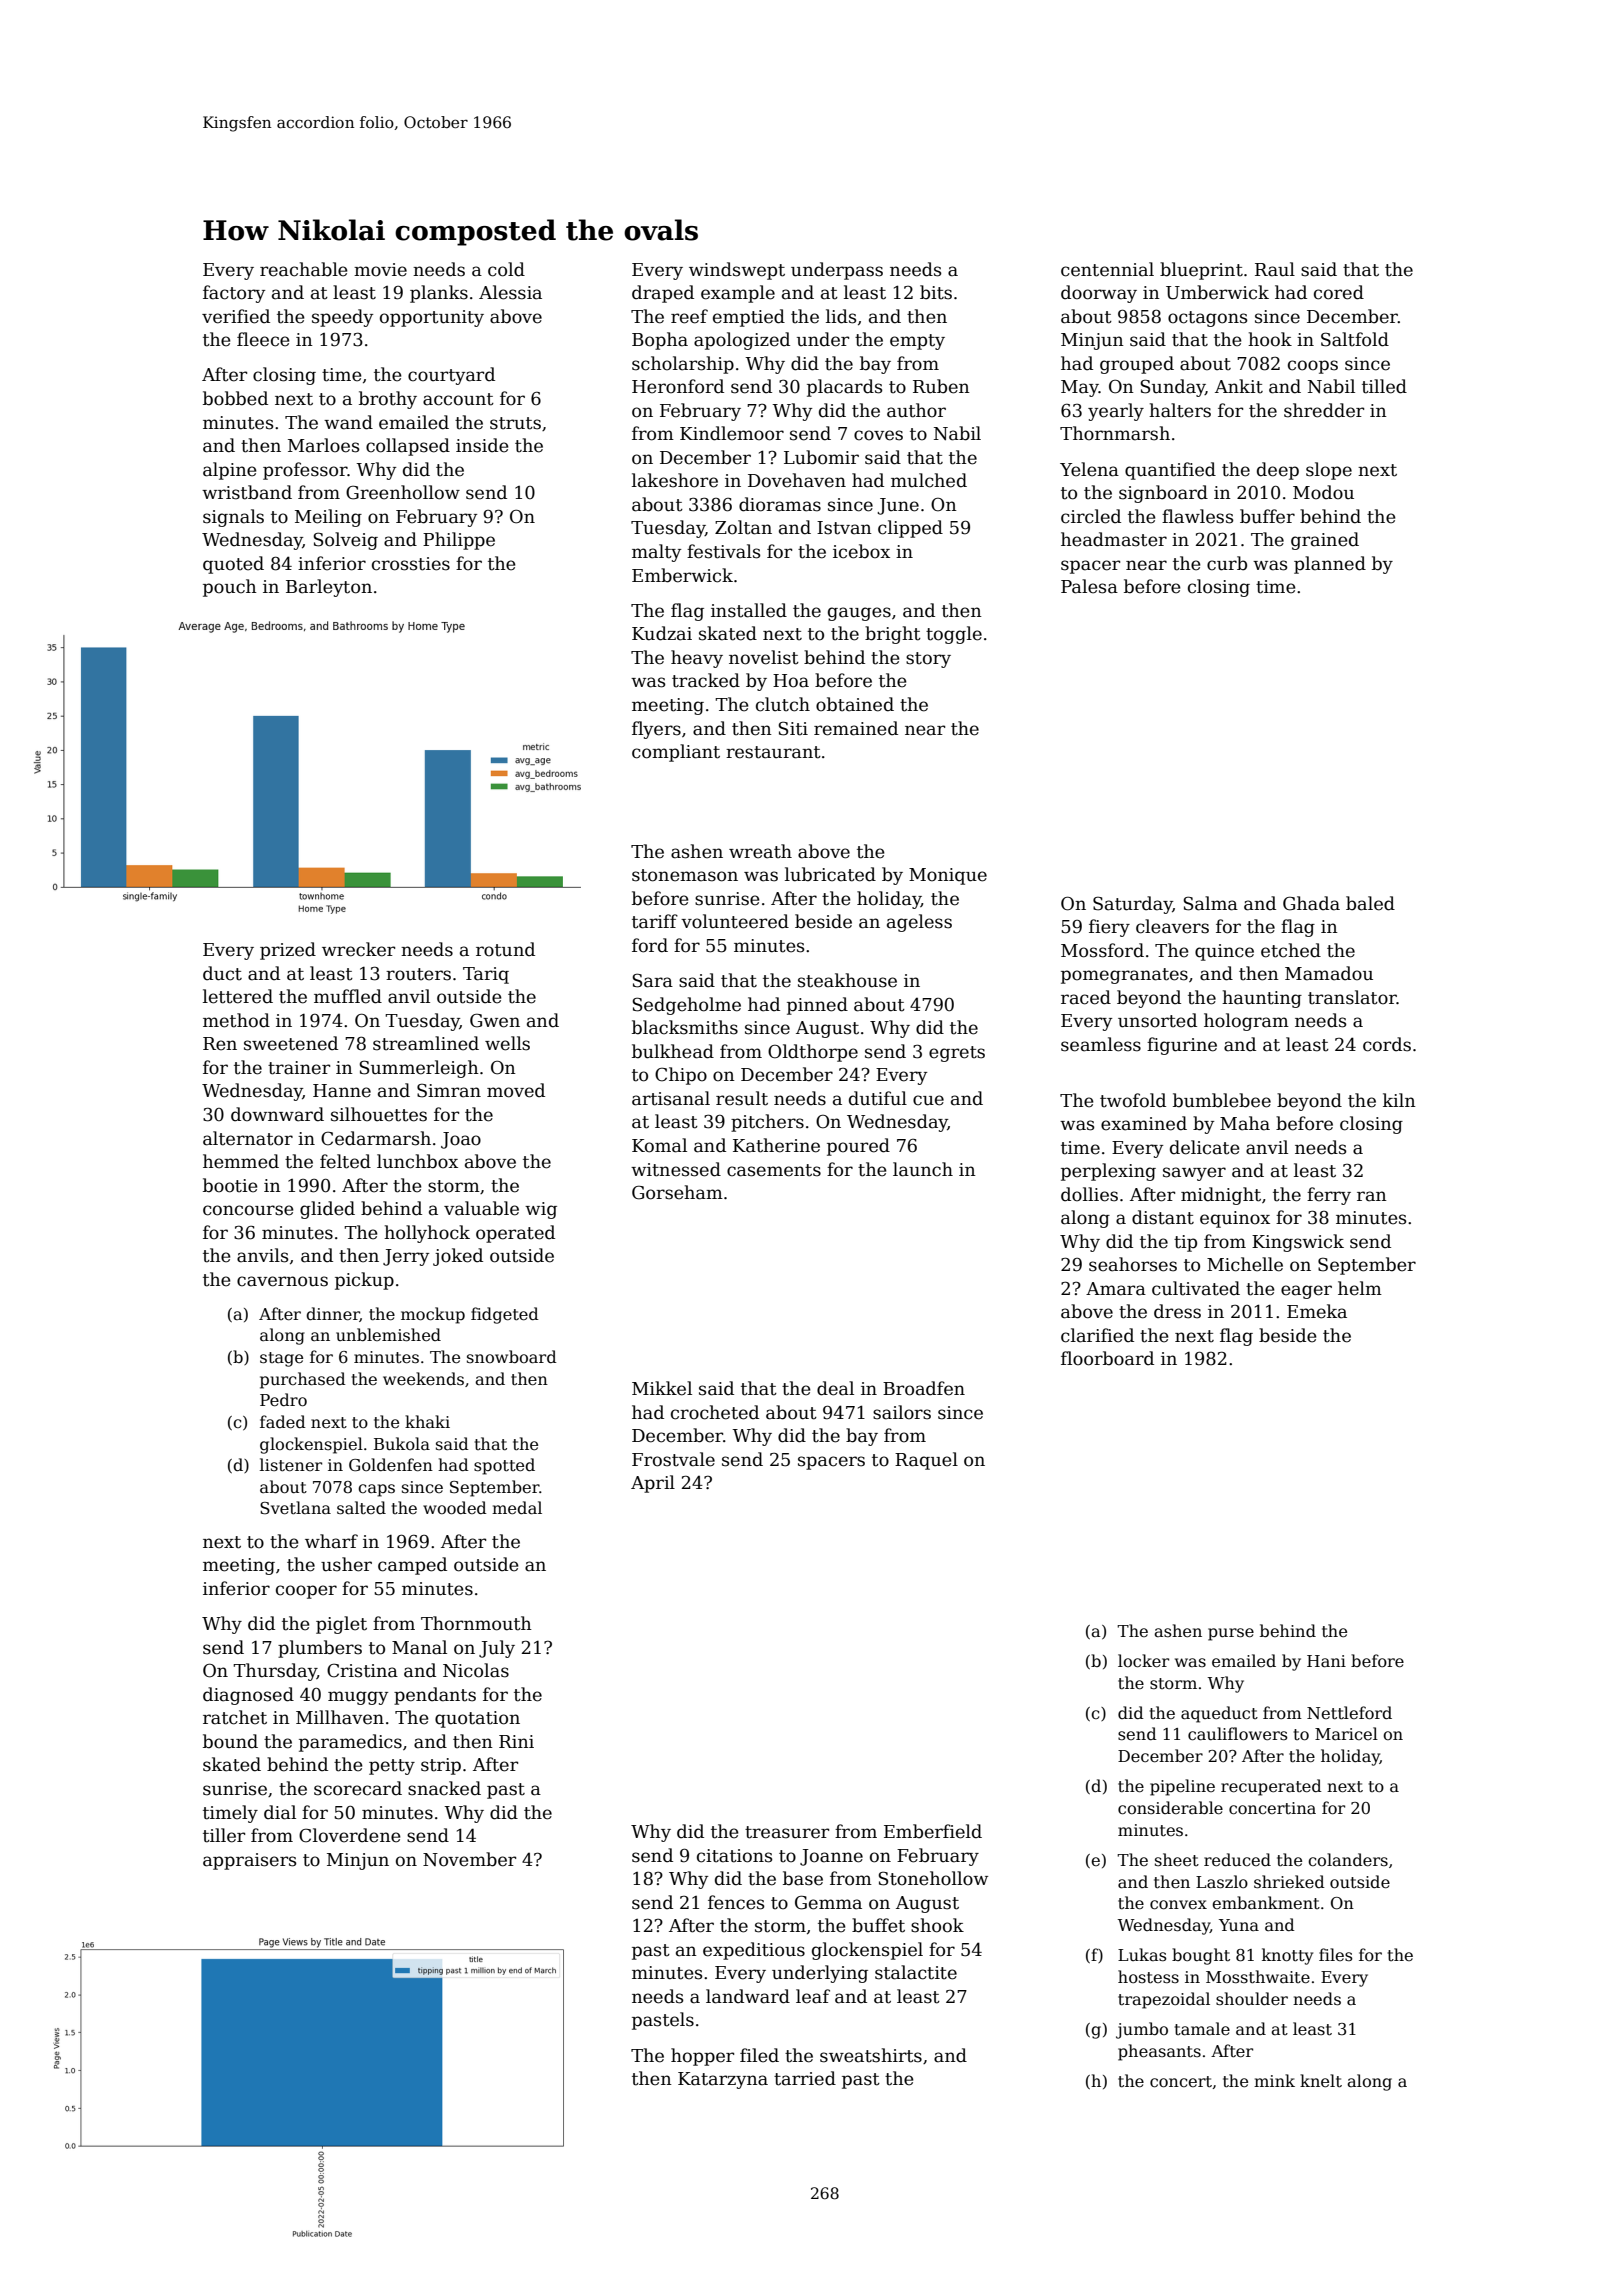  Describe the element at coordinates (676, 1169) in the screenshot. I see `witnessed` at that location.
